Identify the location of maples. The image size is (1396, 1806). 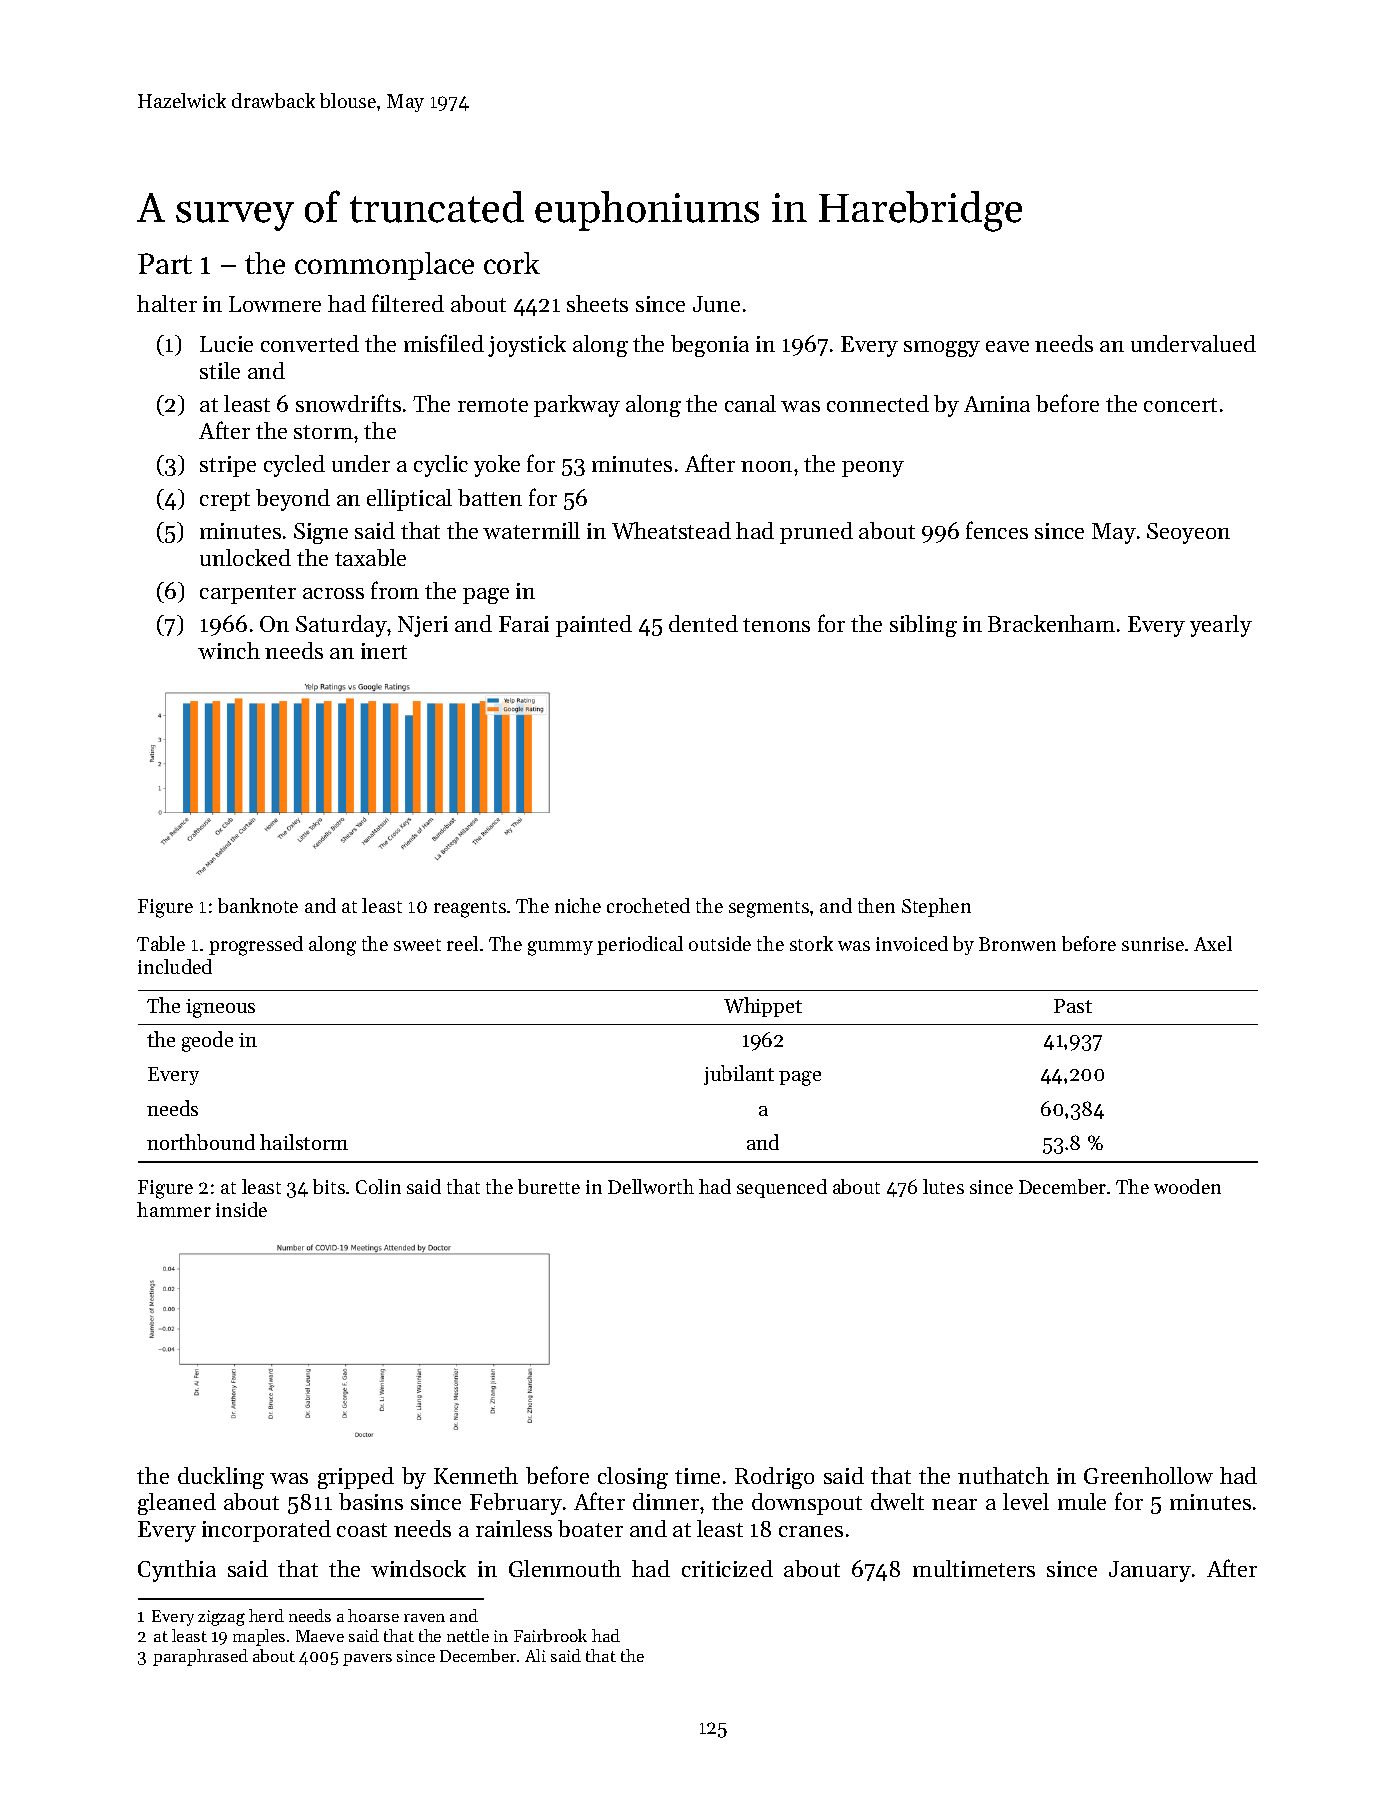
(259, 1637).
